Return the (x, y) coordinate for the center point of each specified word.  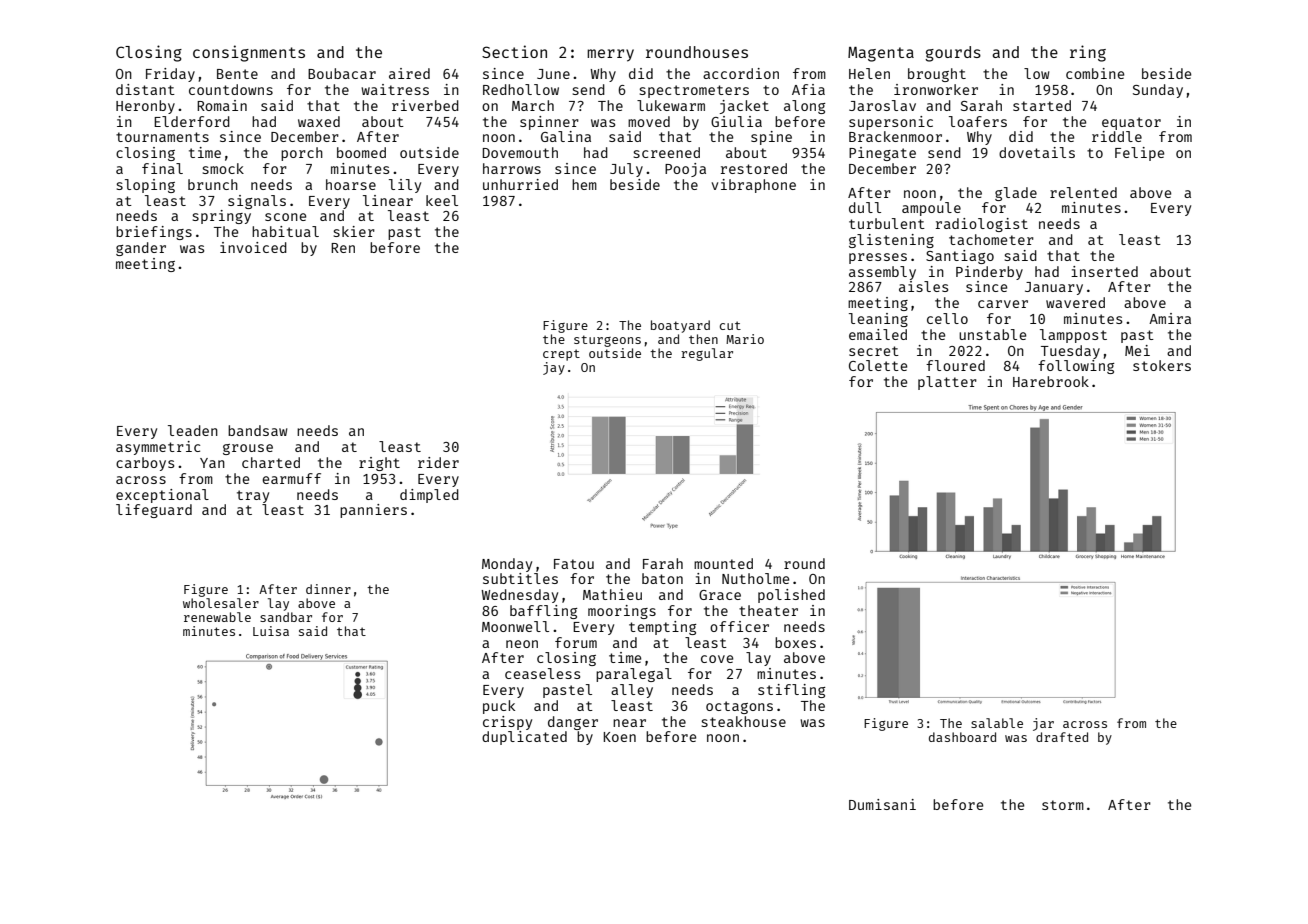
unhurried (520, 184)
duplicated (524, 738)
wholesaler (221, 603)
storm (1063, 805)
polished (791, 596)
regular (707, 354)
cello (947, 318)
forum (576, 642)
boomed (361, 152)
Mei (1137, 350)
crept (561, 355)
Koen (620, 737)
